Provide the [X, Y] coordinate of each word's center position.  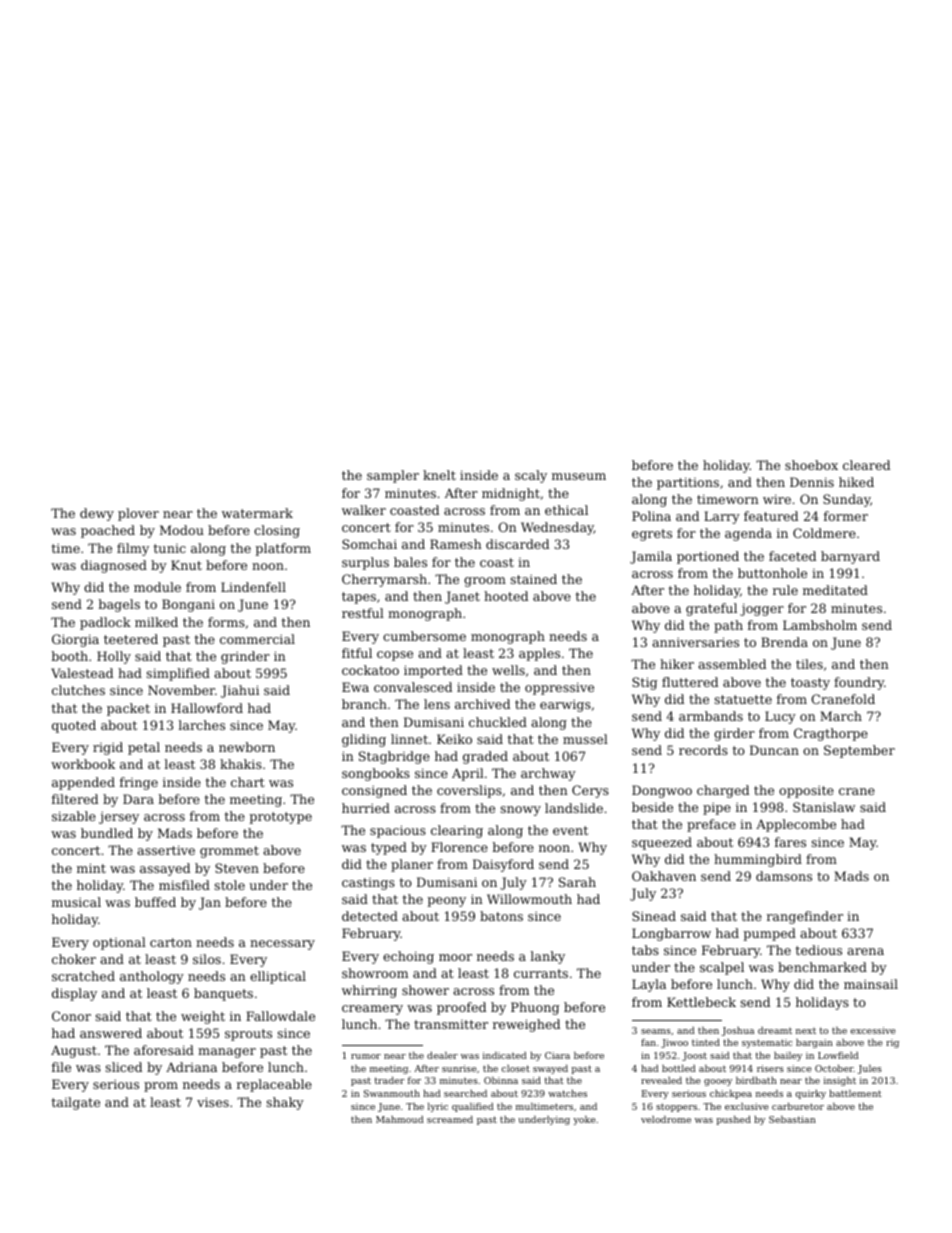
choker [74, 959]
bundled [107, 833]
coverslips [469, 791]
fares [790, 842]
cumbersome [424, 636]
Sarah [577, 882]
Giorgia [75, 640]
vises [213, 1102]
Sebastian [792, 1119]
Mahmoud [400, 1119]
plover [138, 514]
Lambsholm [820, 625]
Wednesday [557, 528]
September [859, 751]
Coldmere [824, 533]
